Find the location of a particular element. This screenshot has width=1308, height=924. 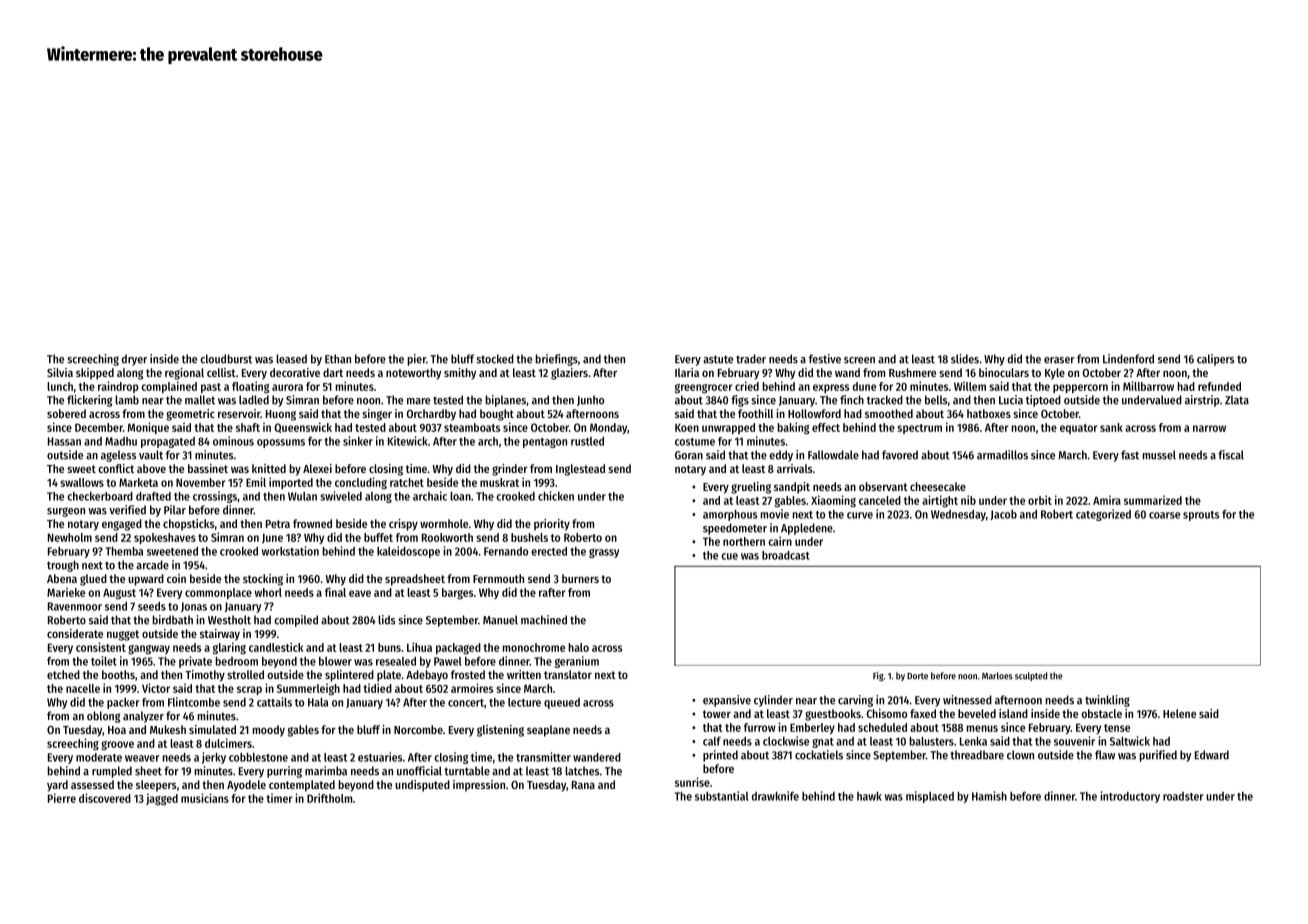

machined is located at coordinates (544, 620).
